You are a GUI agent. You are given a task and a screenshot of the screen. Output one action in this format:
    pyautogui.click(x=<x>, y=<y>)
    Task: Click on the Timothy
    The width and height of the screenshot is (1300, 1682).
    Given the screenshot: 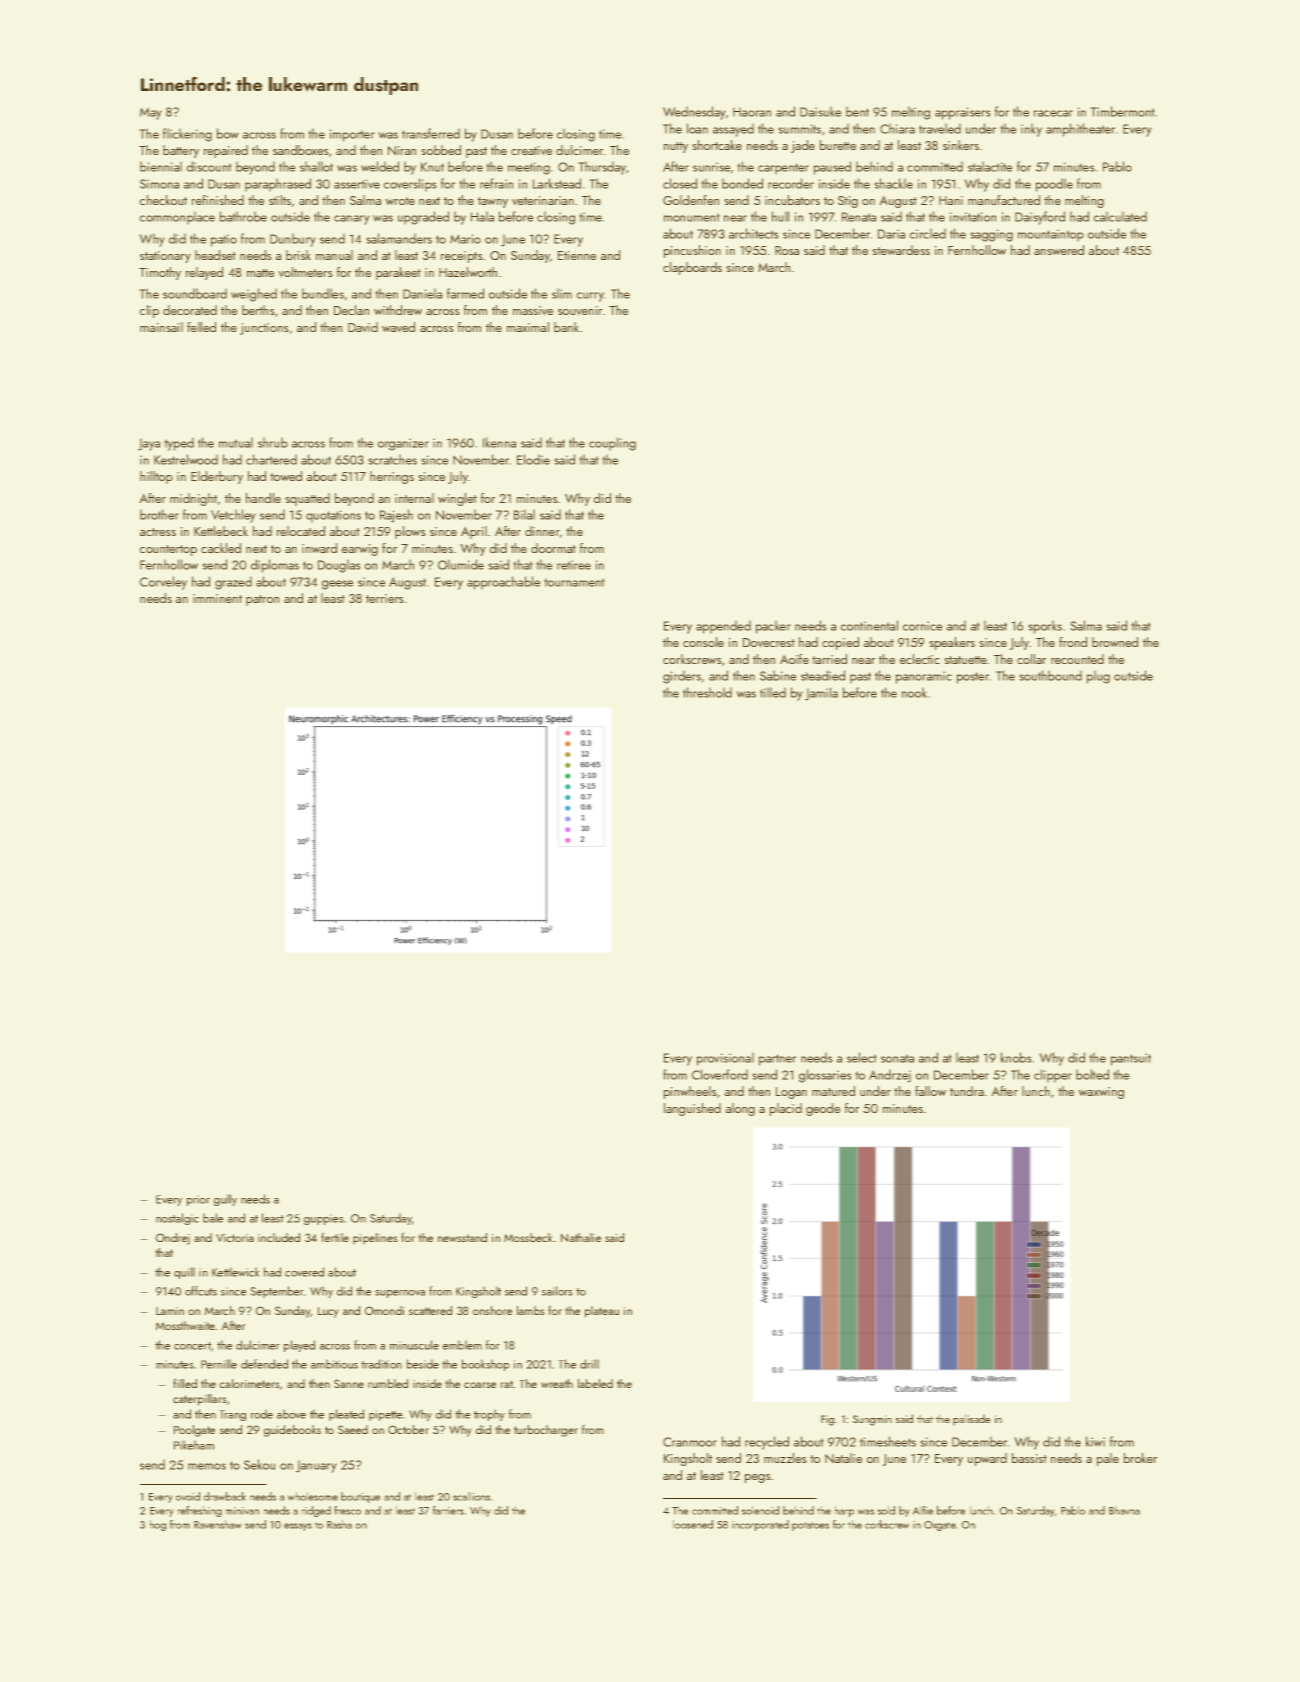 What is the action you would take?
    pyautogui.click(x=160, y=273)
